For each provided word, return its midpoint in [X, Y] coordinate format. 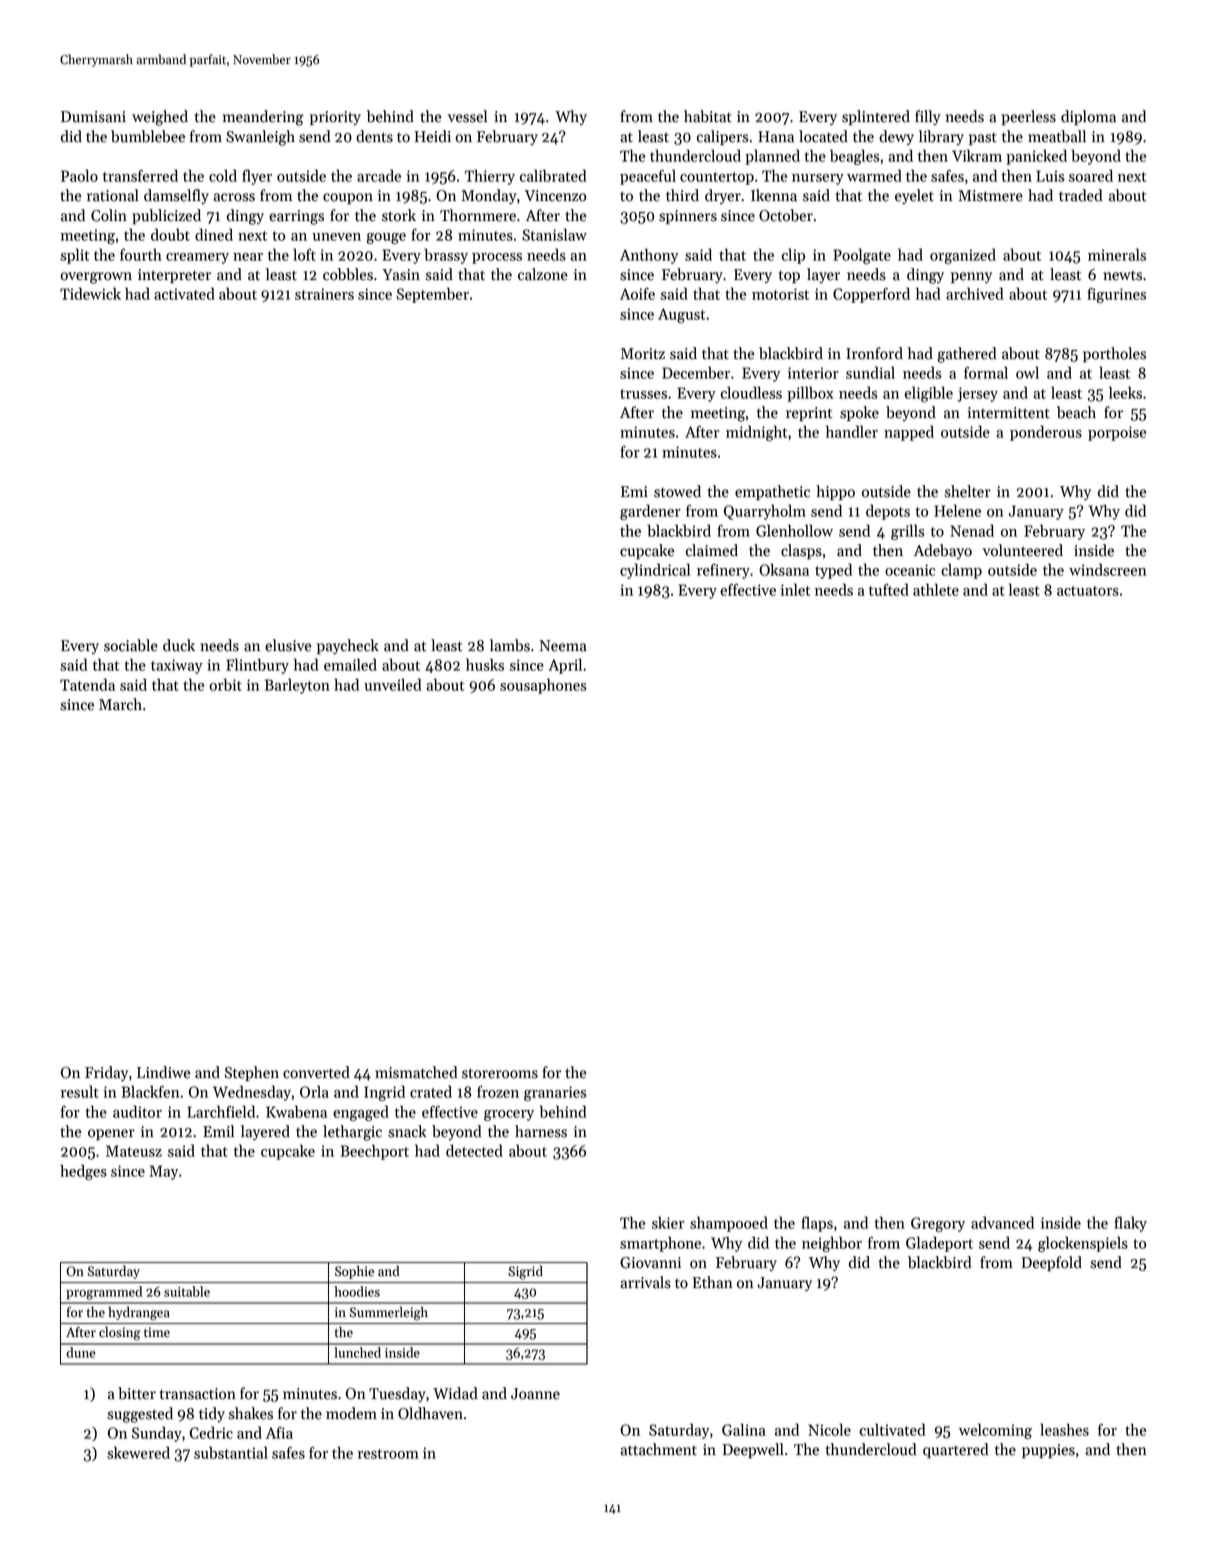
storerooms [500, 1073]
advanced [1002, 1222]
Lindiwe [163, 1072]
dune [81, 1352]
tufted [889, 589]
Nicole [829, 1429]
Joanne [535, 1394]
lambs [510, 645]
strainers [324, 294]
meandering [263, 118]
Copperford [871, 295]
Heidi [432, 136]
